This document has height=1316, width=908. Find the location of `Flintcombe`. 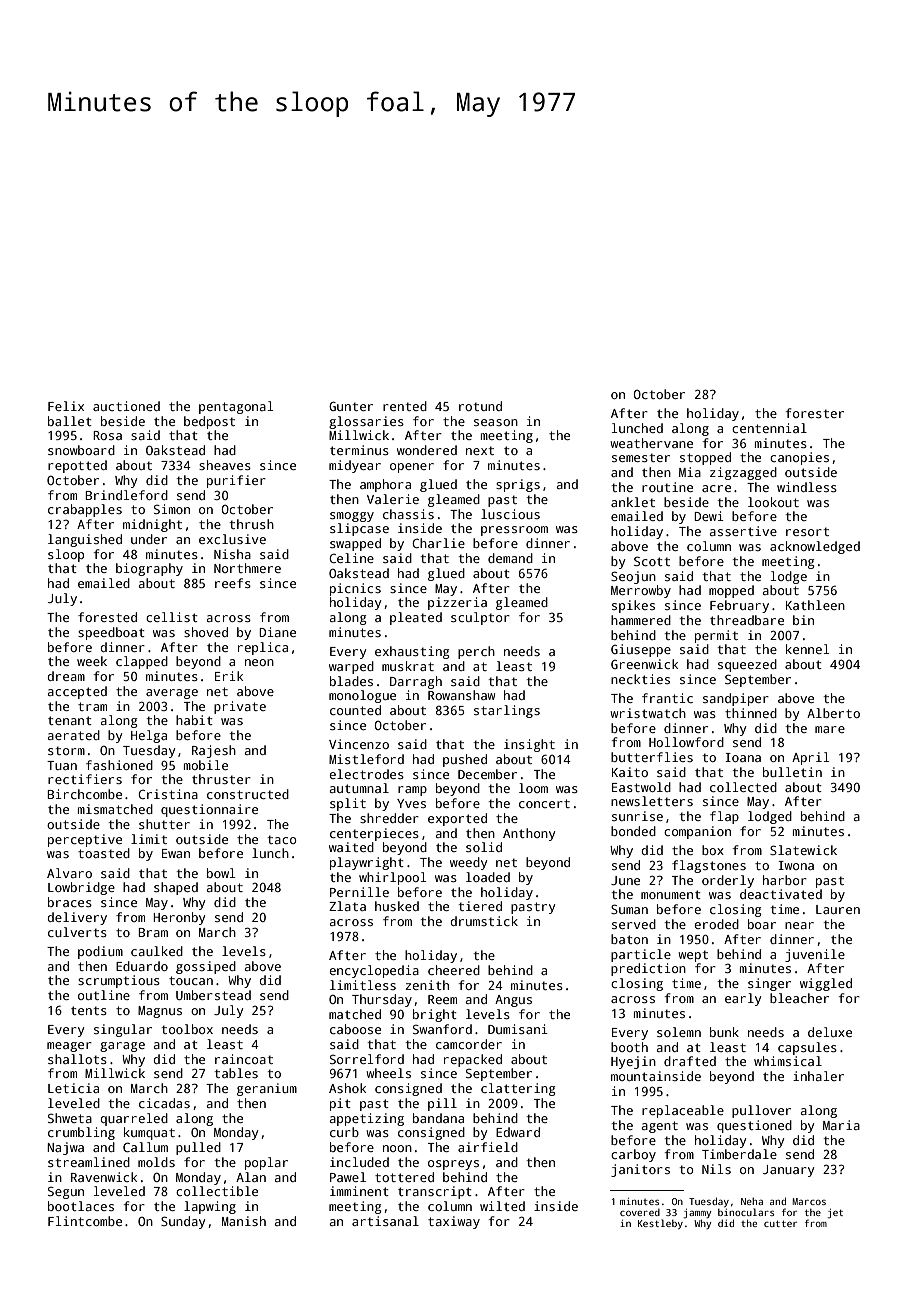

Flintcombe is located at coordinates (85, 1221).
